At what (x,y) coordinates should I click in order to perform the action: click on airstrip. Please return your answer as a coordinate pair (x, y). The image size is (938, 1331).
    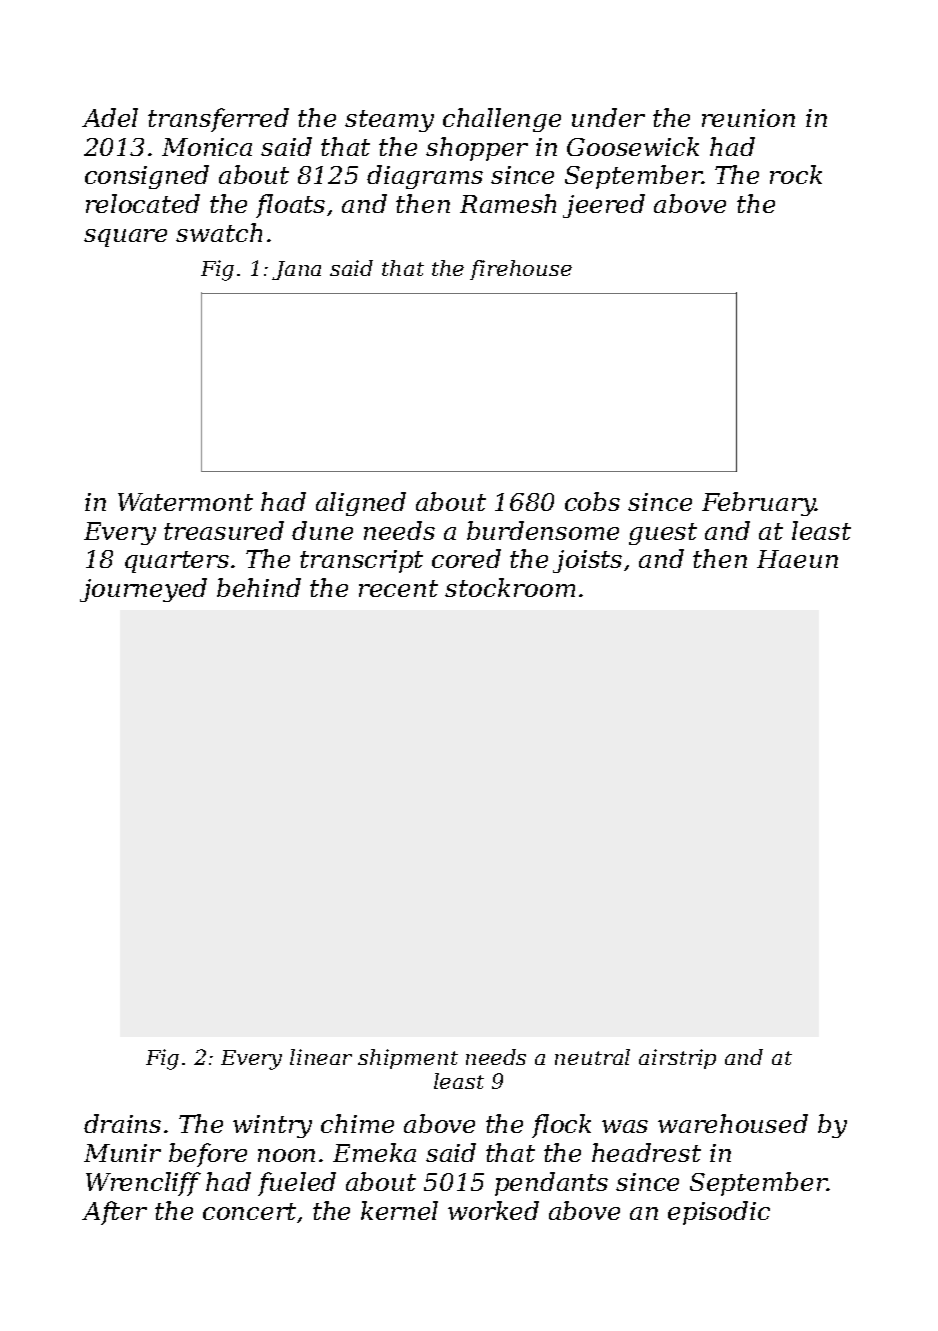
    Looking at the image, I should click on (677, 1059).
